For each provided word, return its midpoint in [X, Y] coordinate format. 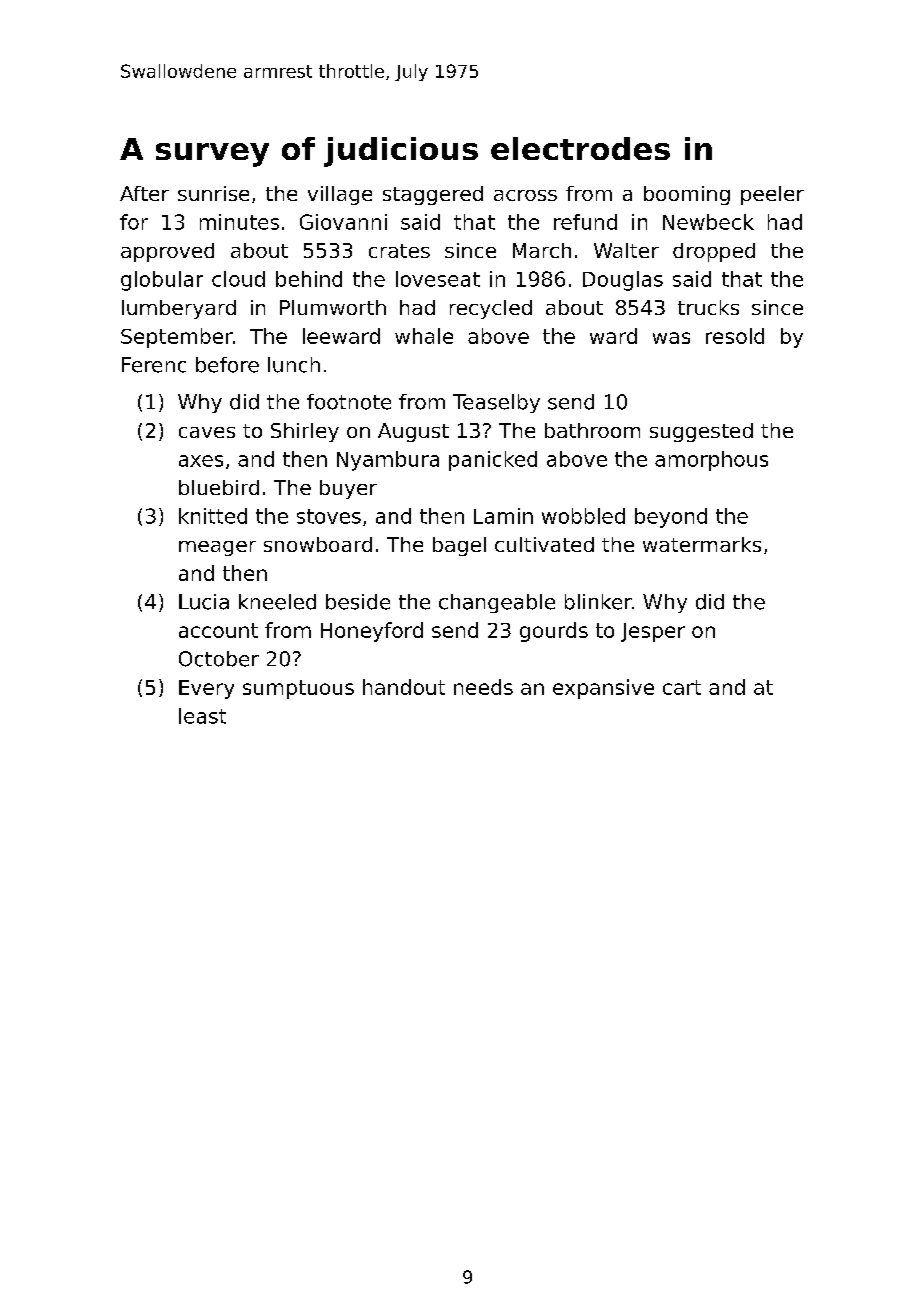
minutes [239, 222]
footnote [349, 402]
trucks [708, 307]
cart [682, 687]
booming [687, 195]
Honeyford [372, 632]
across [525, 195]
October [219, 659]
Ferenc [154, 365]
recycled [491, 309]
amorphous [711, 461]
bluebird [219, 487]
